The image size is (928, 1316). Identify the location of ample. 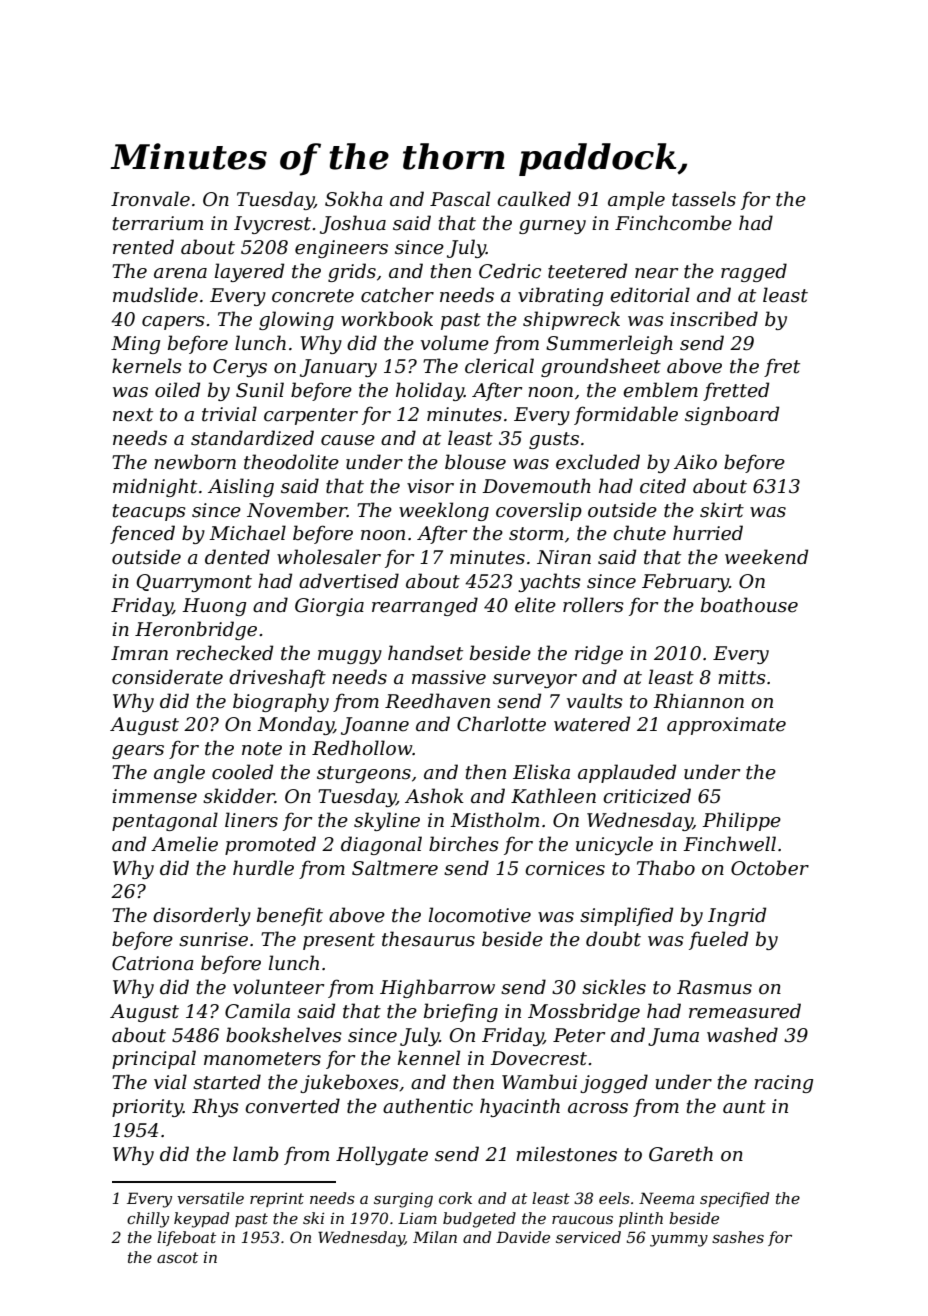
(636, 200).
